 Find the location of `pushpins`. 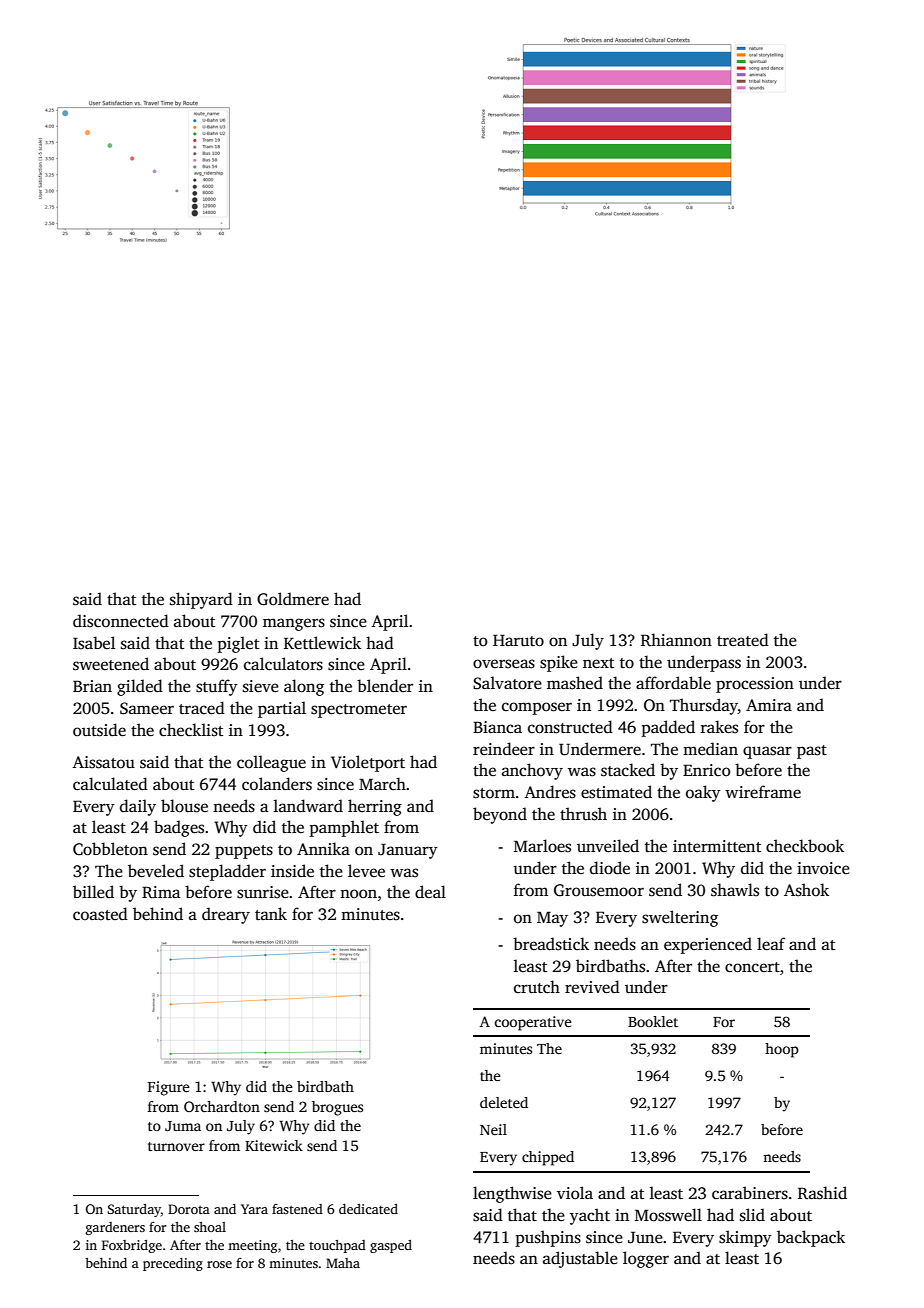

pushpins is located at coordinates (548, 1238).
